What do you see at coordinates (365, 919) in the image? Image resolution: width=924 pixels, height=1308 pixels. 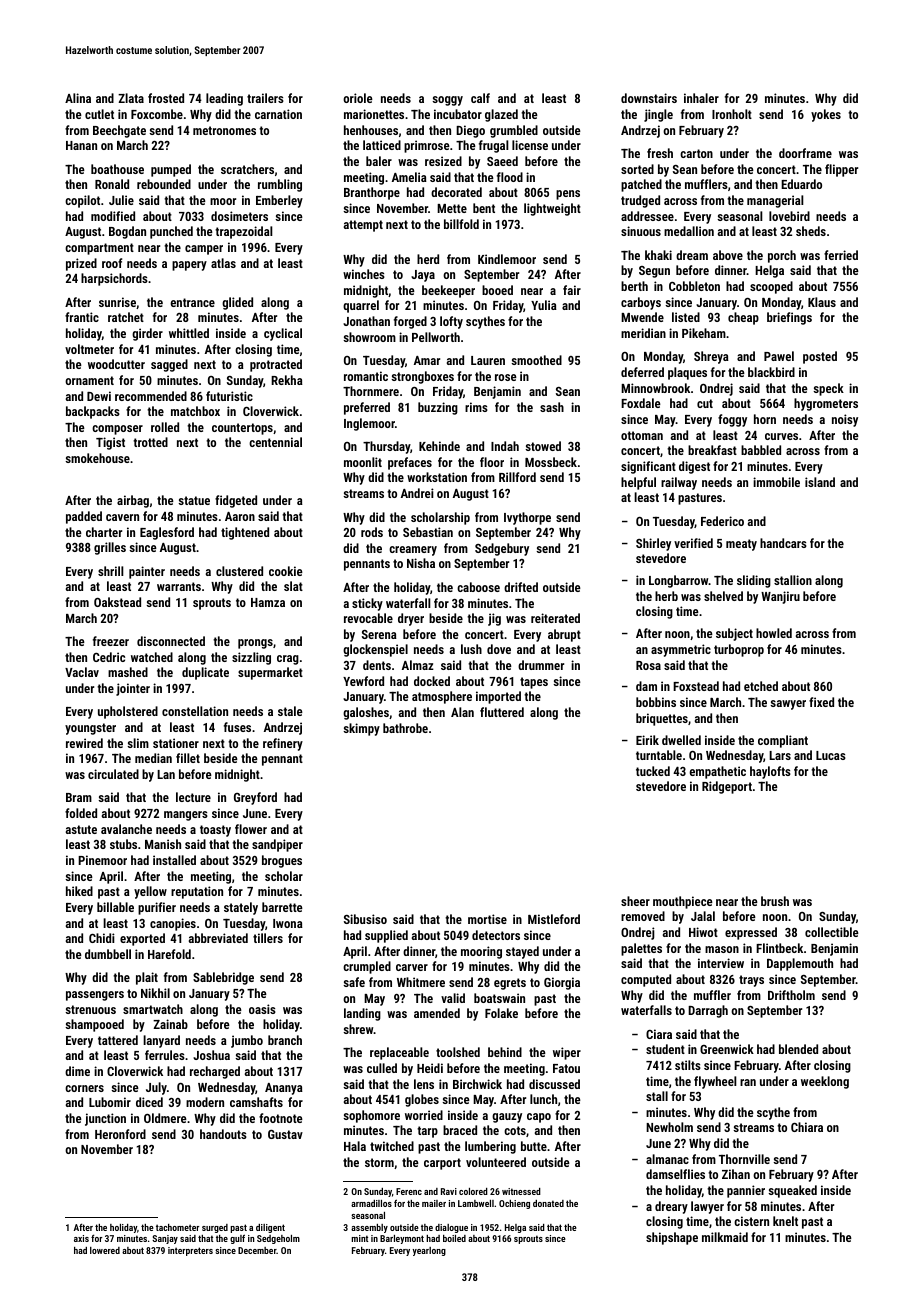 I see `Sibusiso` at bounding box center [365, 919].
